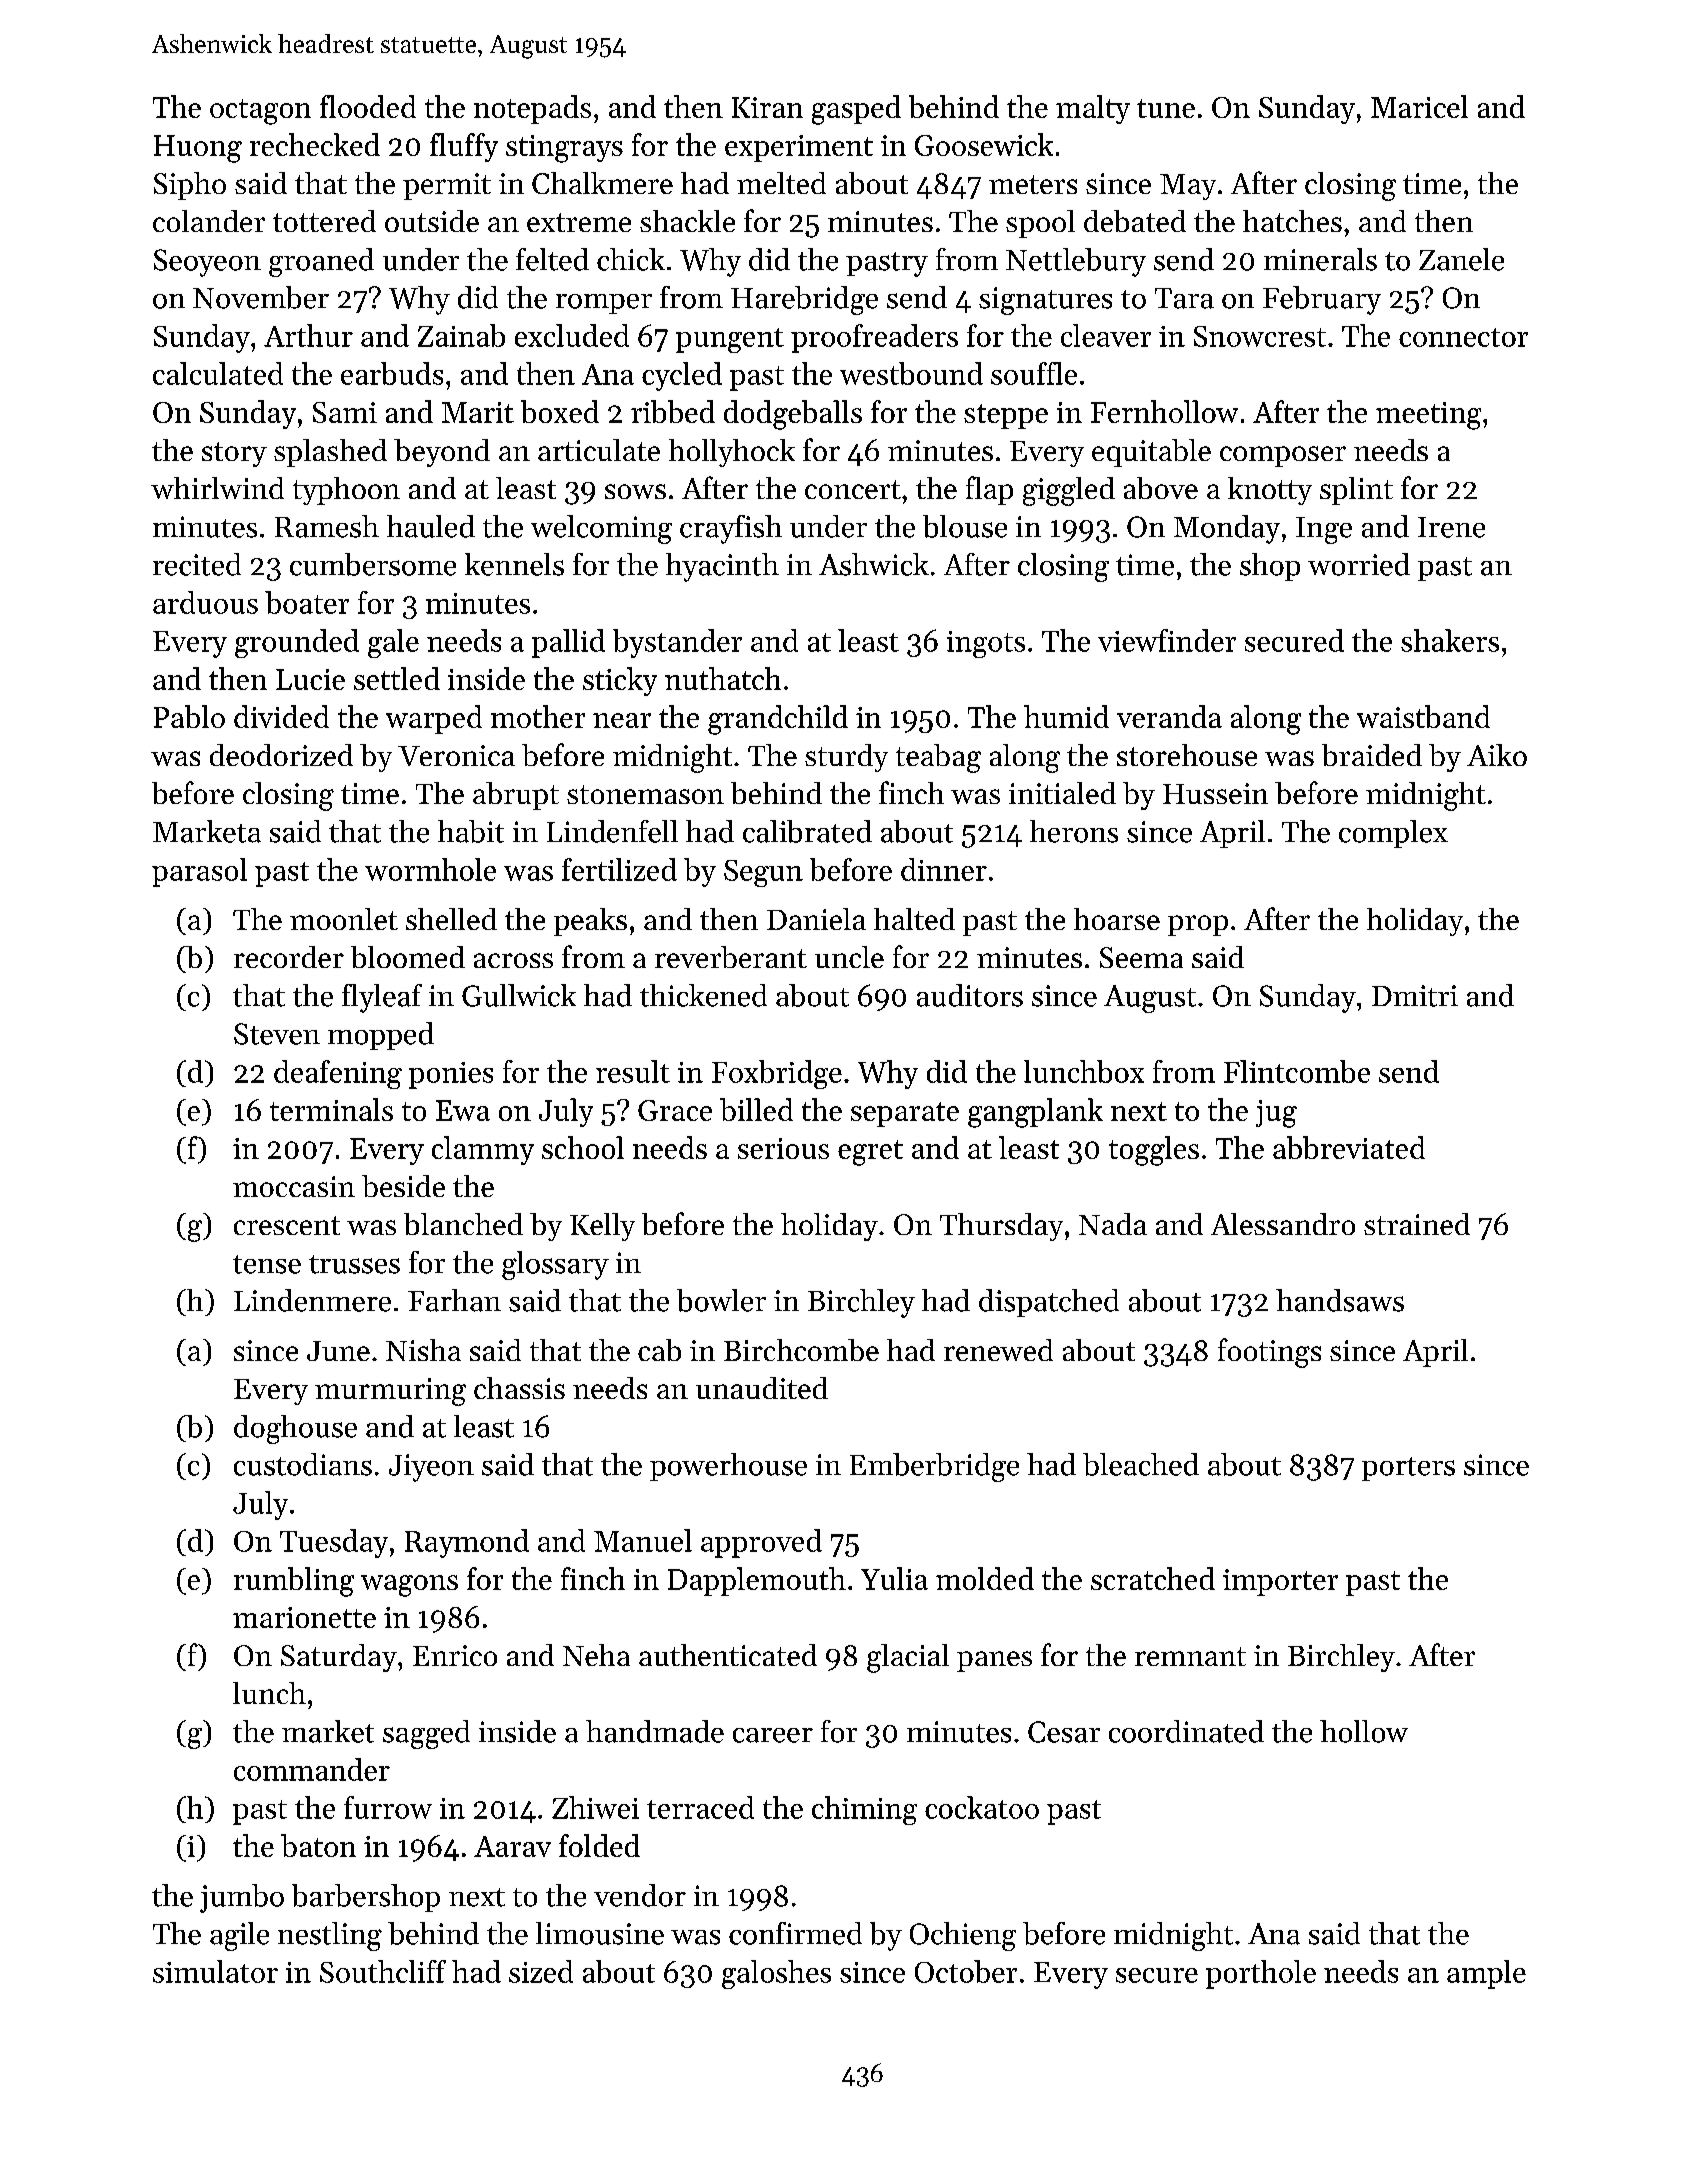 This screenshot has height=2178, width=1683. What do you see at coordinates (1356, 491) in the screenshot?
I see `splint` at bounding box center [1356, 491].
